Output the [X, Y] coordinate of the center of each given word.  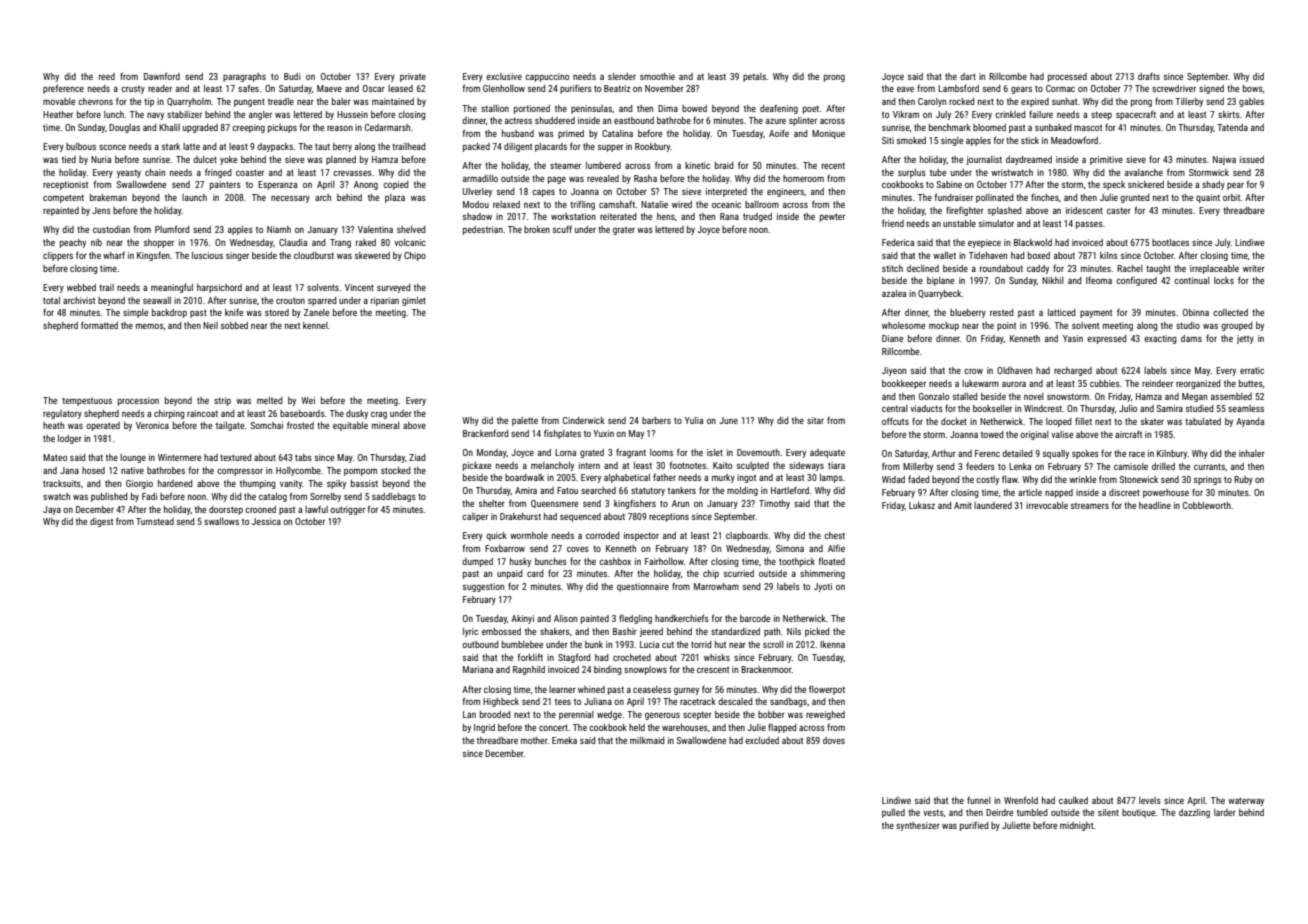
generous [662, 716]
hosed [93, 470]
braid [724, 165]
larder [1225, 812]
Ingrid [484, 728]
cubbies [1105, 383]
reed [107, 76]
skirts [1229, 114]
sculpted [753, 466]
